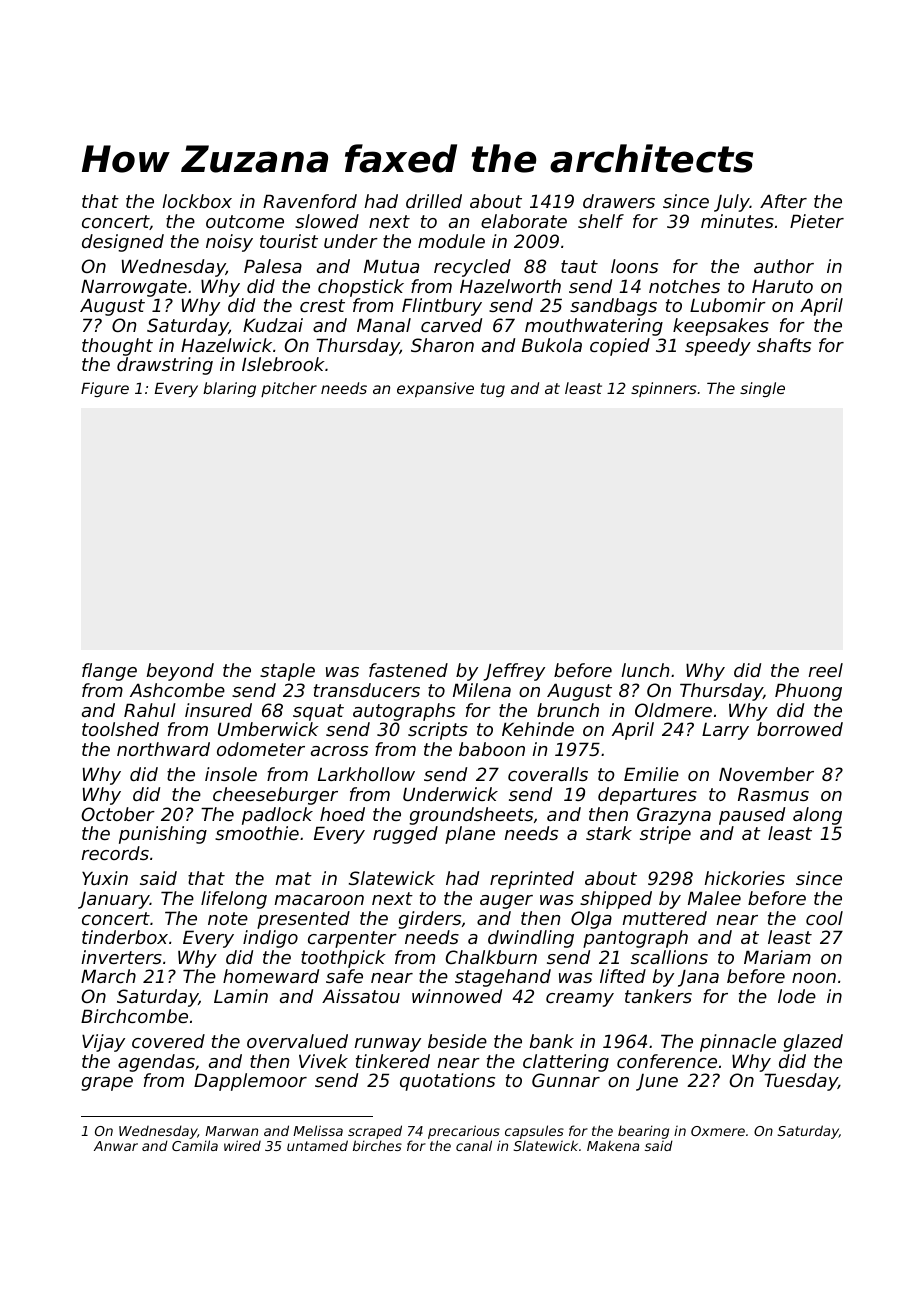 Image resolution: width=924 pixels, height=1311 pixels. Describe the element at coordinates (197, 201) in the page. I see `lockbox` at that location.
